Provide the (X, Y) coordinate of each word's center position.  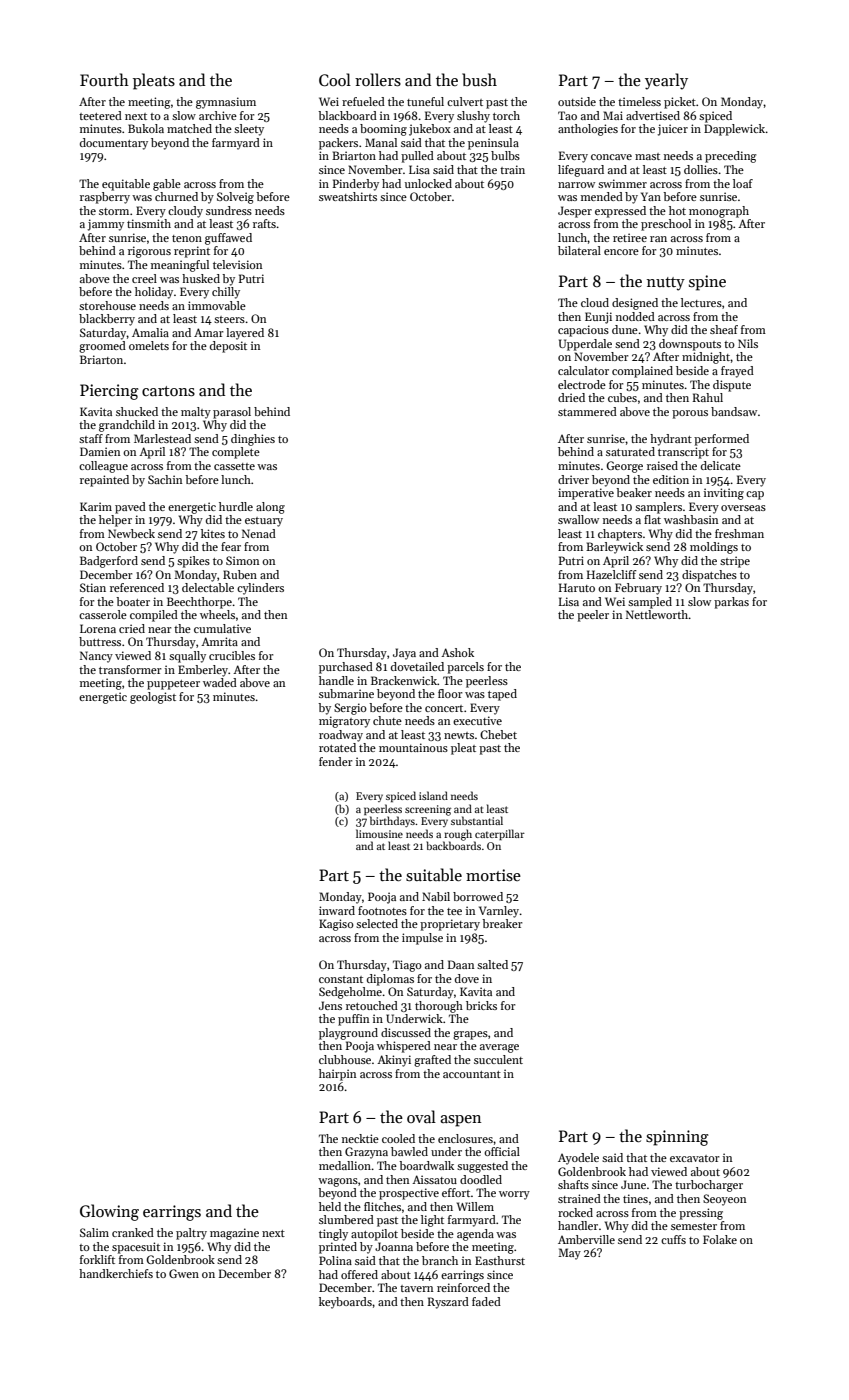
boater (133, 601)
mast (647, 156)
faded (486, 1301)
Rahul (707, 397)
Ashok (457, 652)
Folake (720, 1239)
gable (167, 185)
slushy (473, 117)
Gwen (184, 1273)
